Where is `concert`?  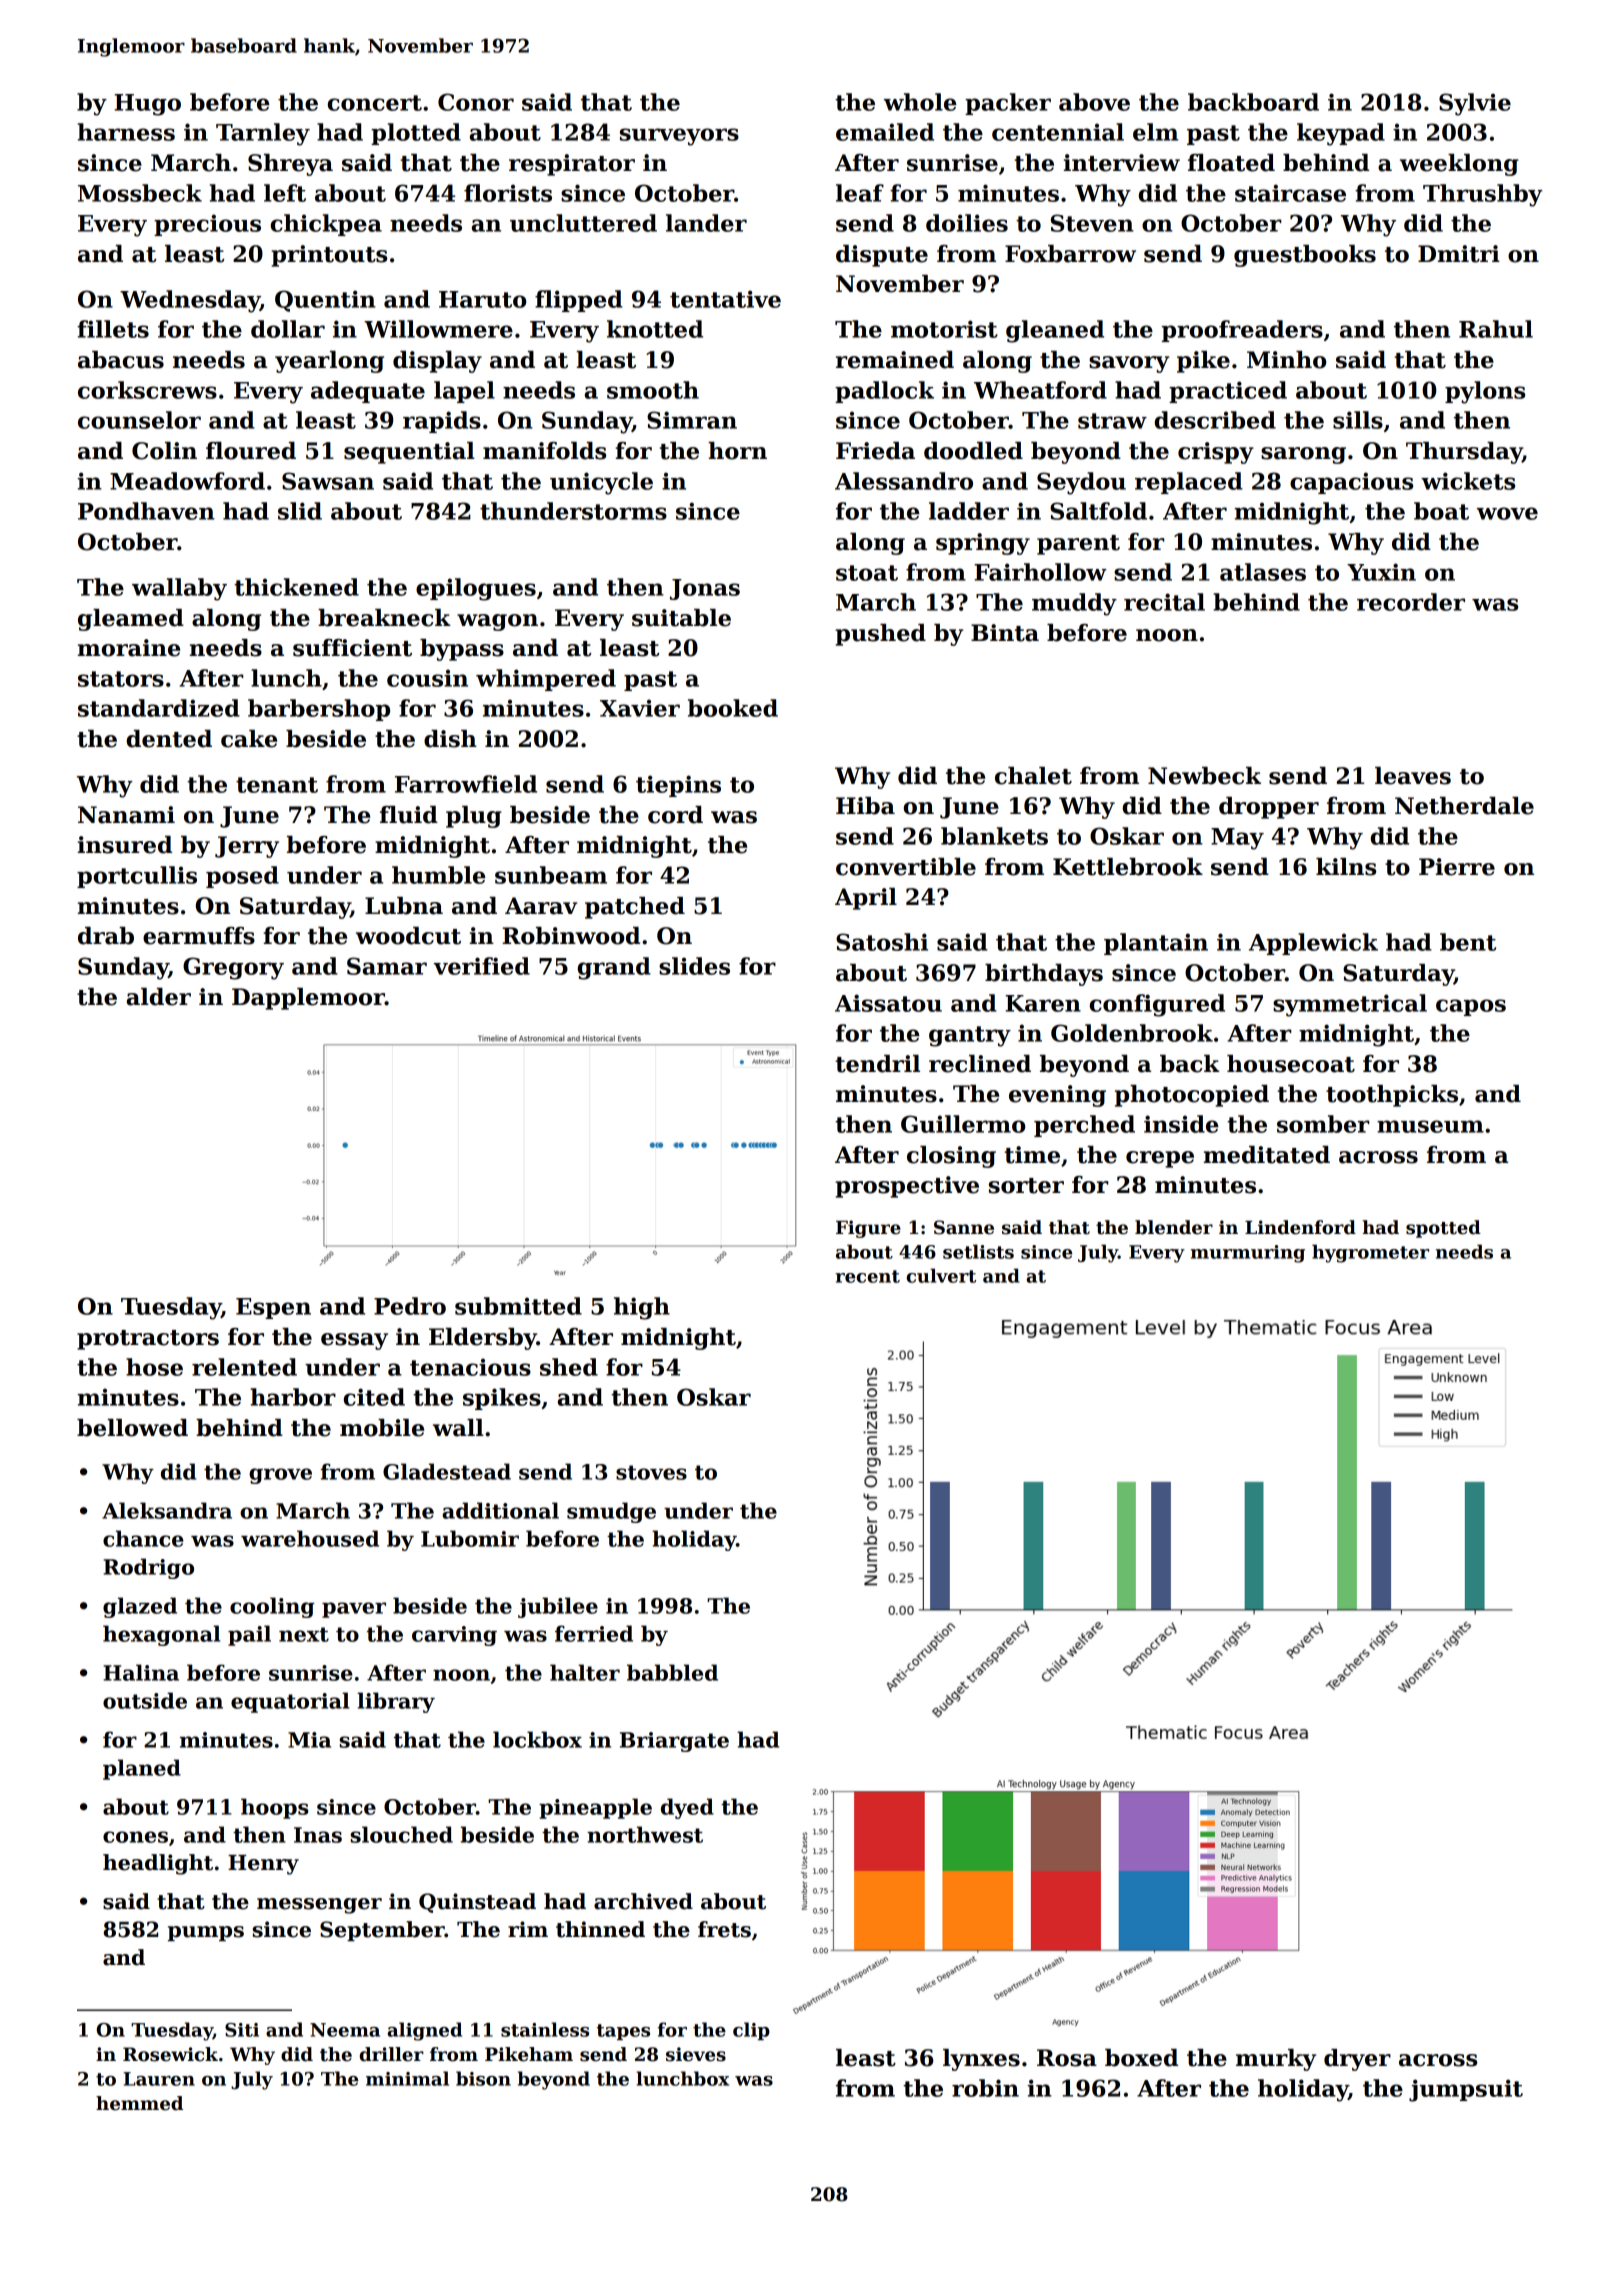
concert is located at coordinates (374, 103).
